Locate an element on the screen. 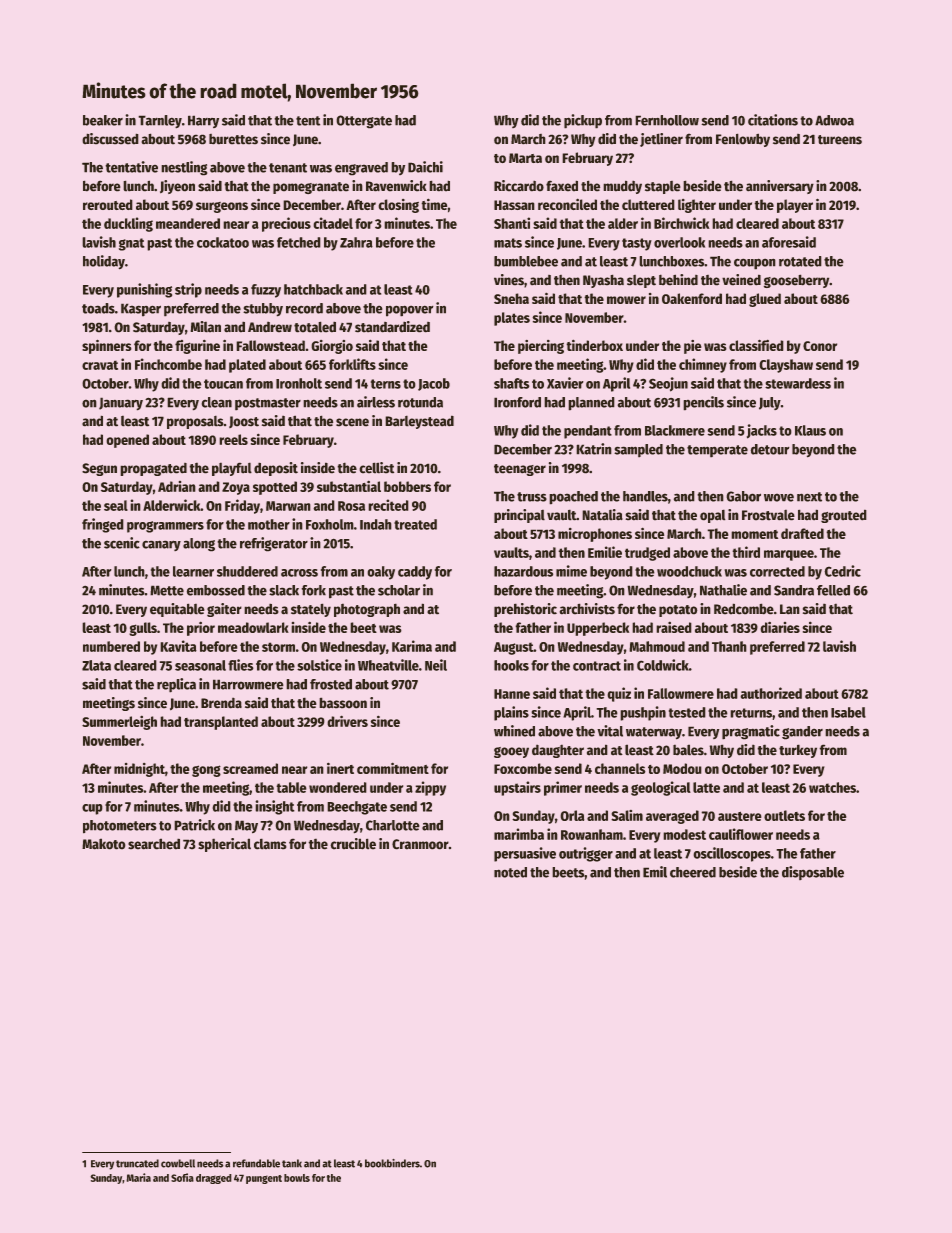 Image resolution: width=952 pixels, height=1233 pixels. anniversary is located at coordinates (780, 187).
